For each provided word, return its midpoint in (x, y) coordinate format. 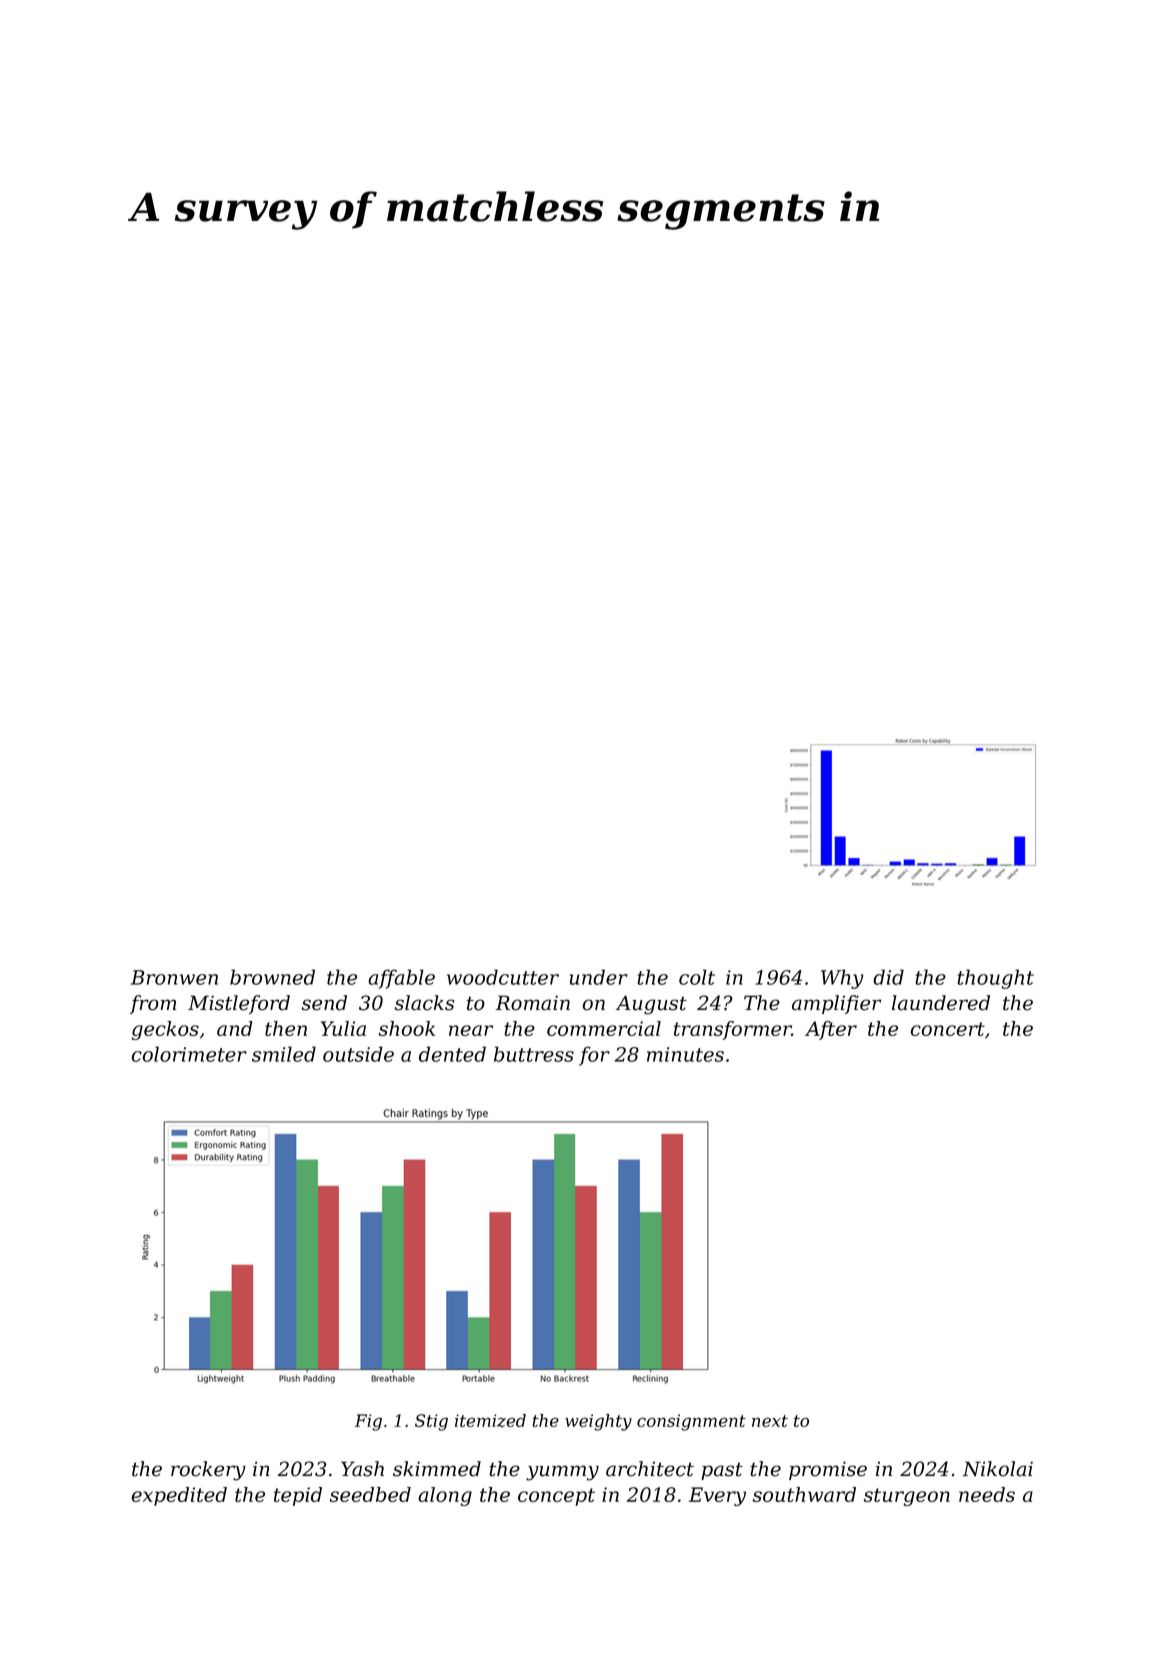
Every (717, 1496)
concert (948, 1029)
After (831, 1030)
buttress (534, 1054)
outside (358, 1054)
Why (842, 979)
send (324, 1003)
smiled (284, 1054)
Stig (431, 1422)
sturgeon (907, 1497)
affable (402, 979)
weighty (598, 1422)
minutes (685, 1054)
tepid (298, 1496)
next (770, 1421)
